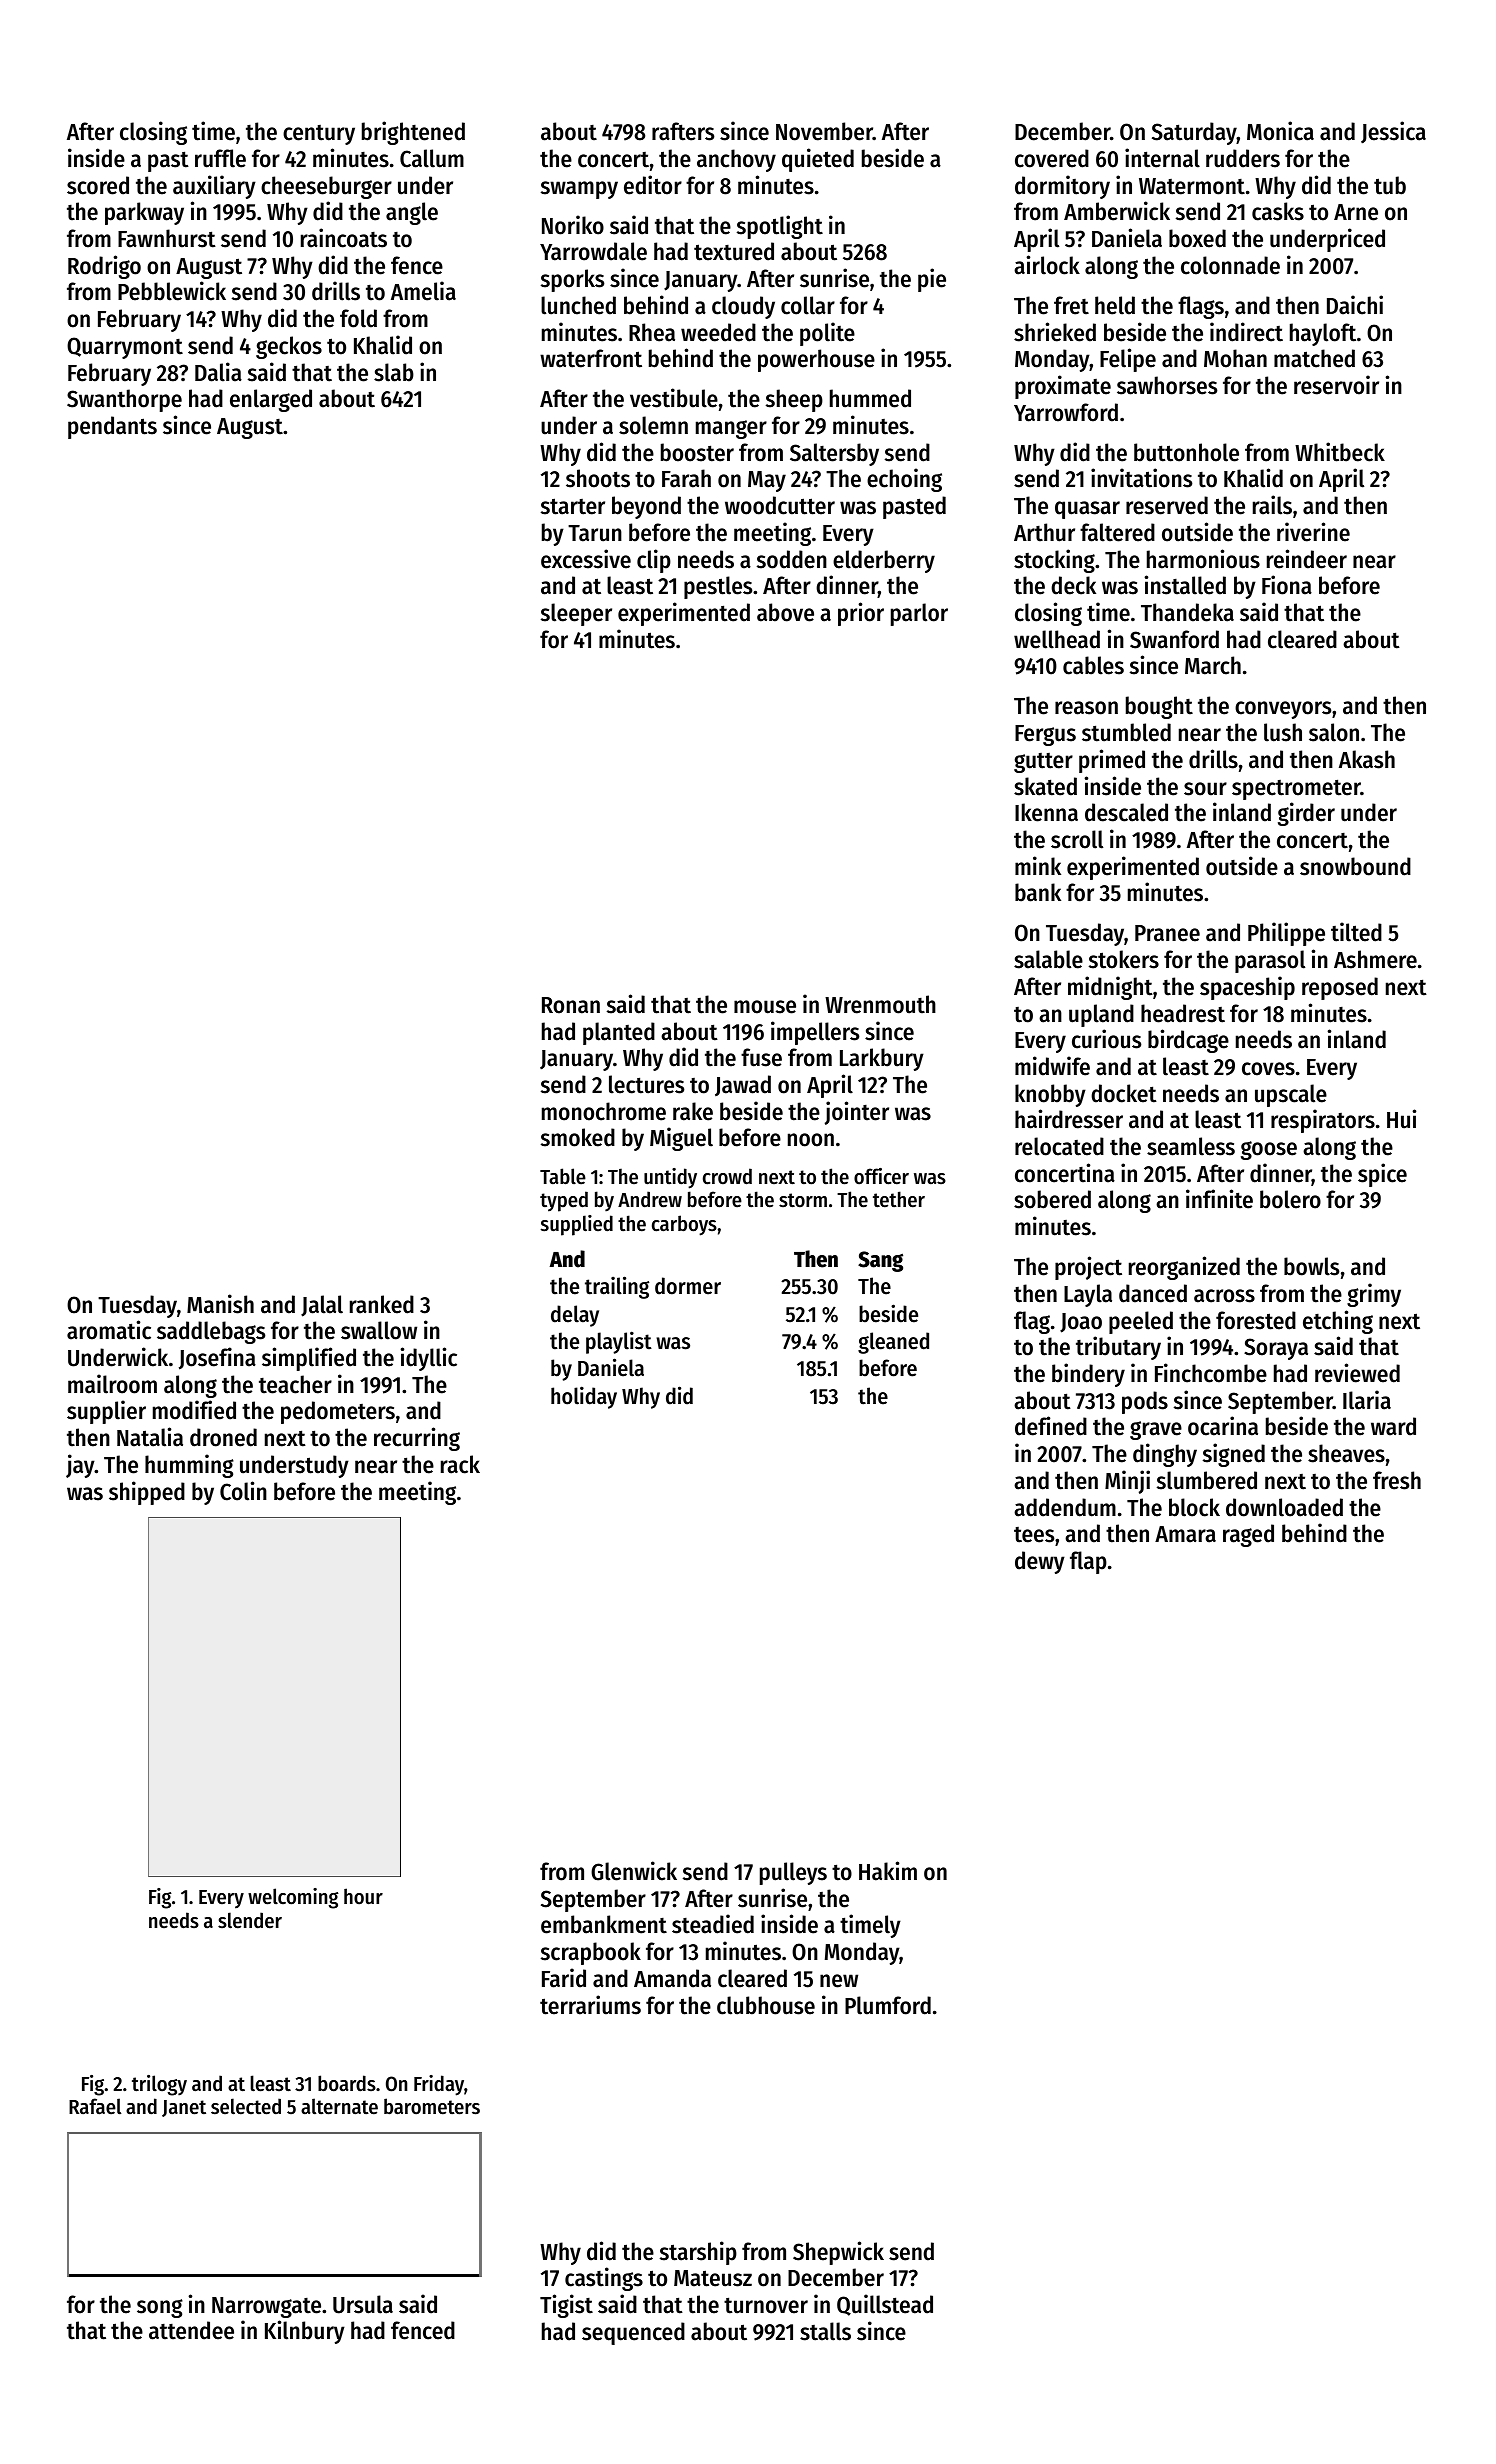  I want to click on slender, so click(250, 1920).
